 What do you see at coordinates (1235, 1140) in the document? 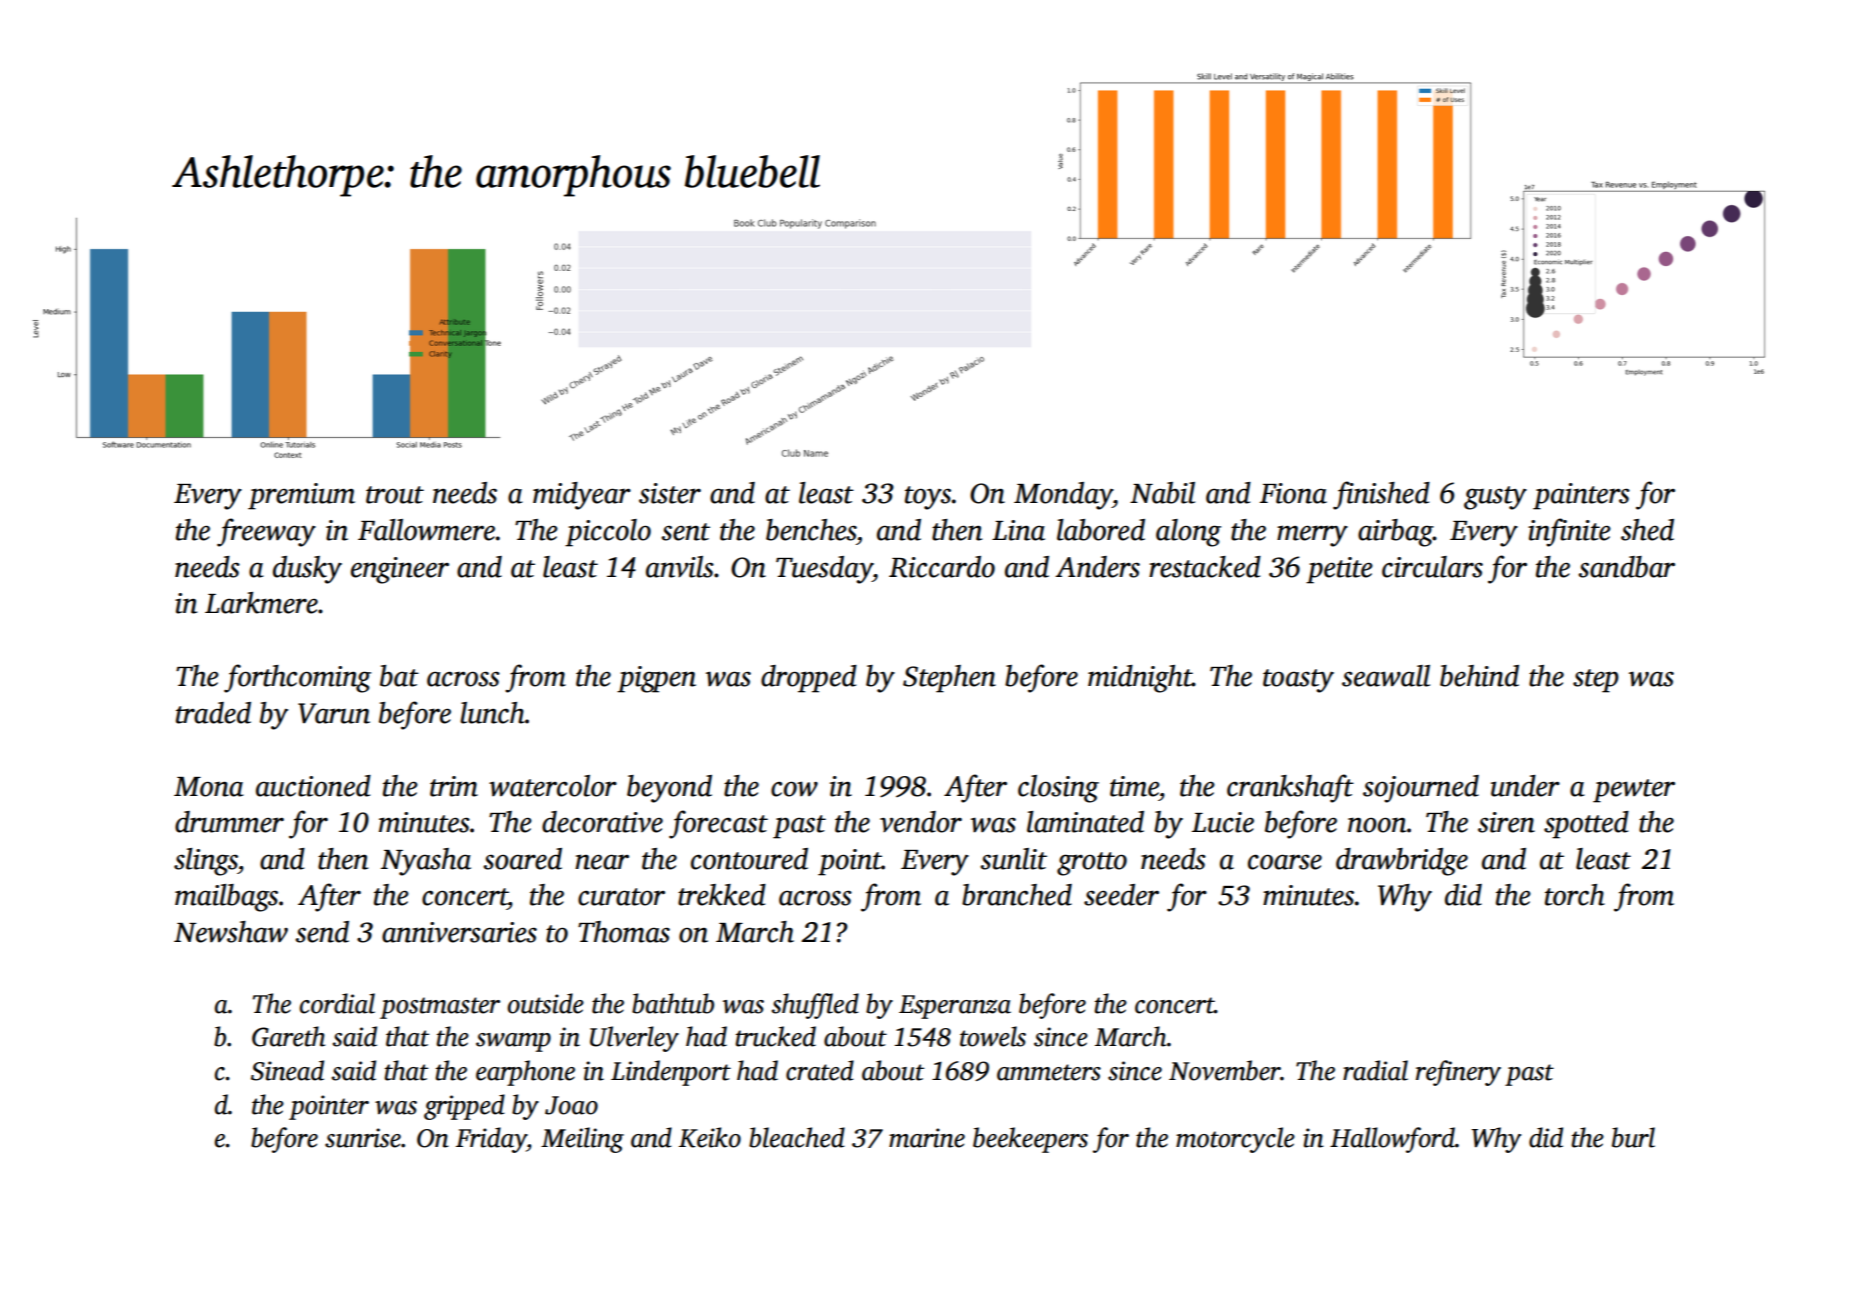
I see `motorcycle` at bounding box center [1235, 1140].
